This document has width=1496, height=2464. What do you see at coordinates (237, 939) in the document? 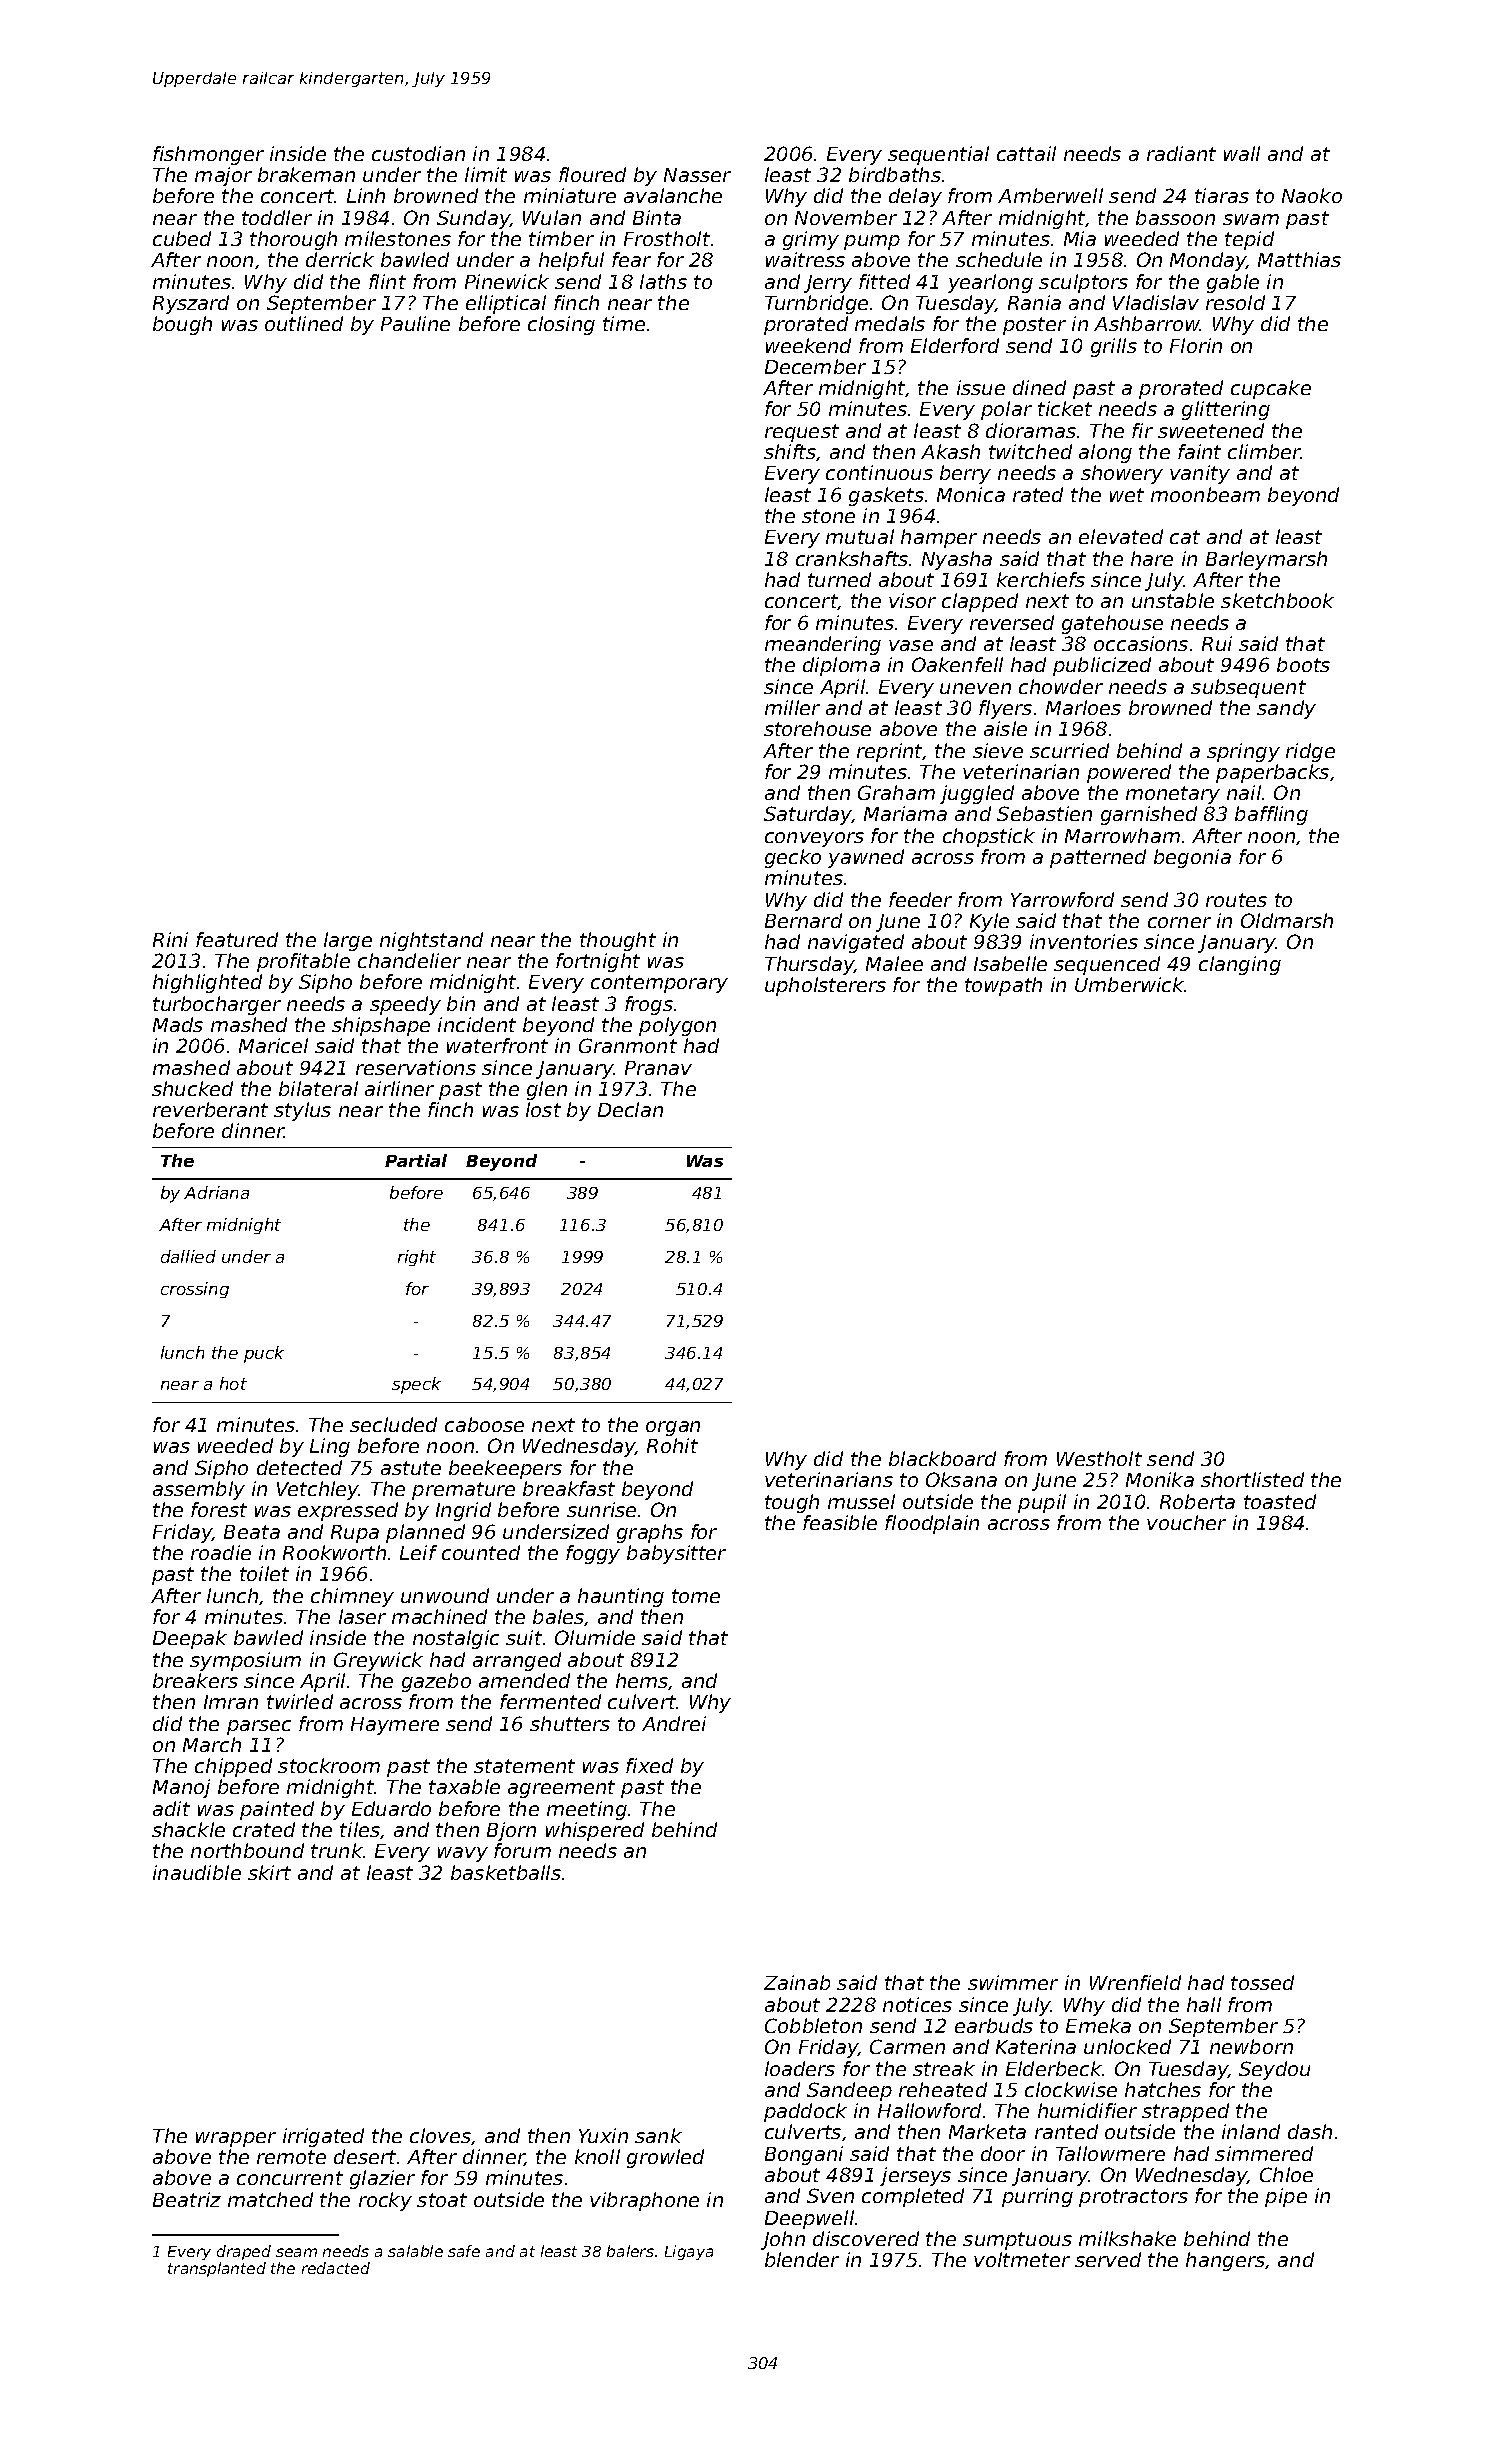
I see `featured` at bounding box center [237, 939].
